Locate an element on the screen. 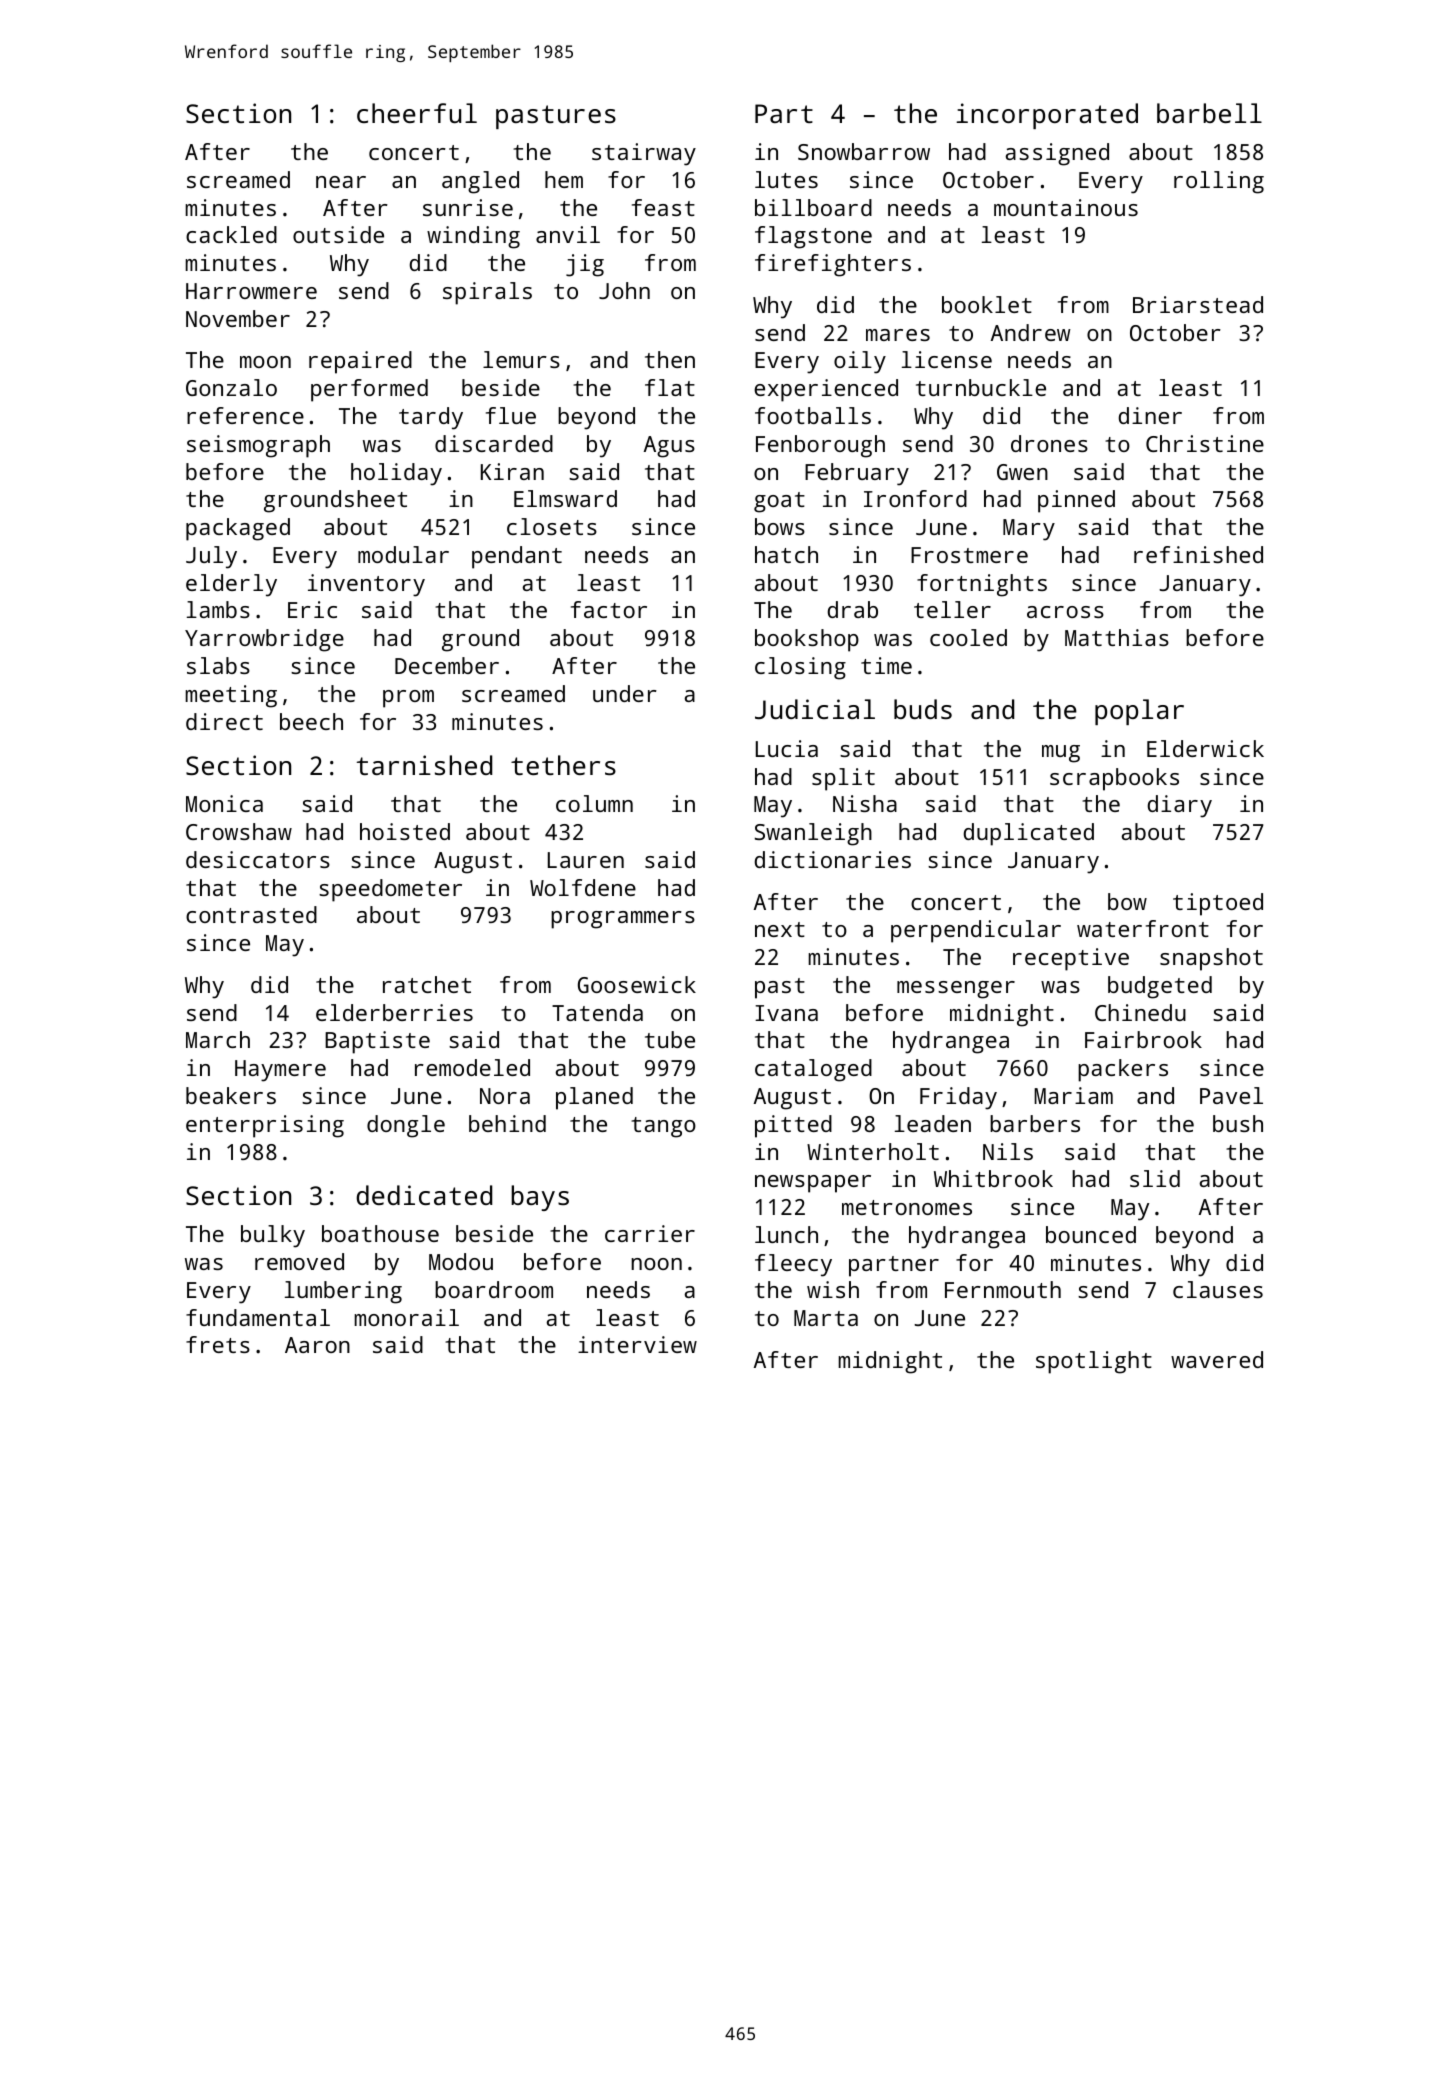 This screenshot has width=1450, height=2100. cackled is located at coordinates (231, 234).
